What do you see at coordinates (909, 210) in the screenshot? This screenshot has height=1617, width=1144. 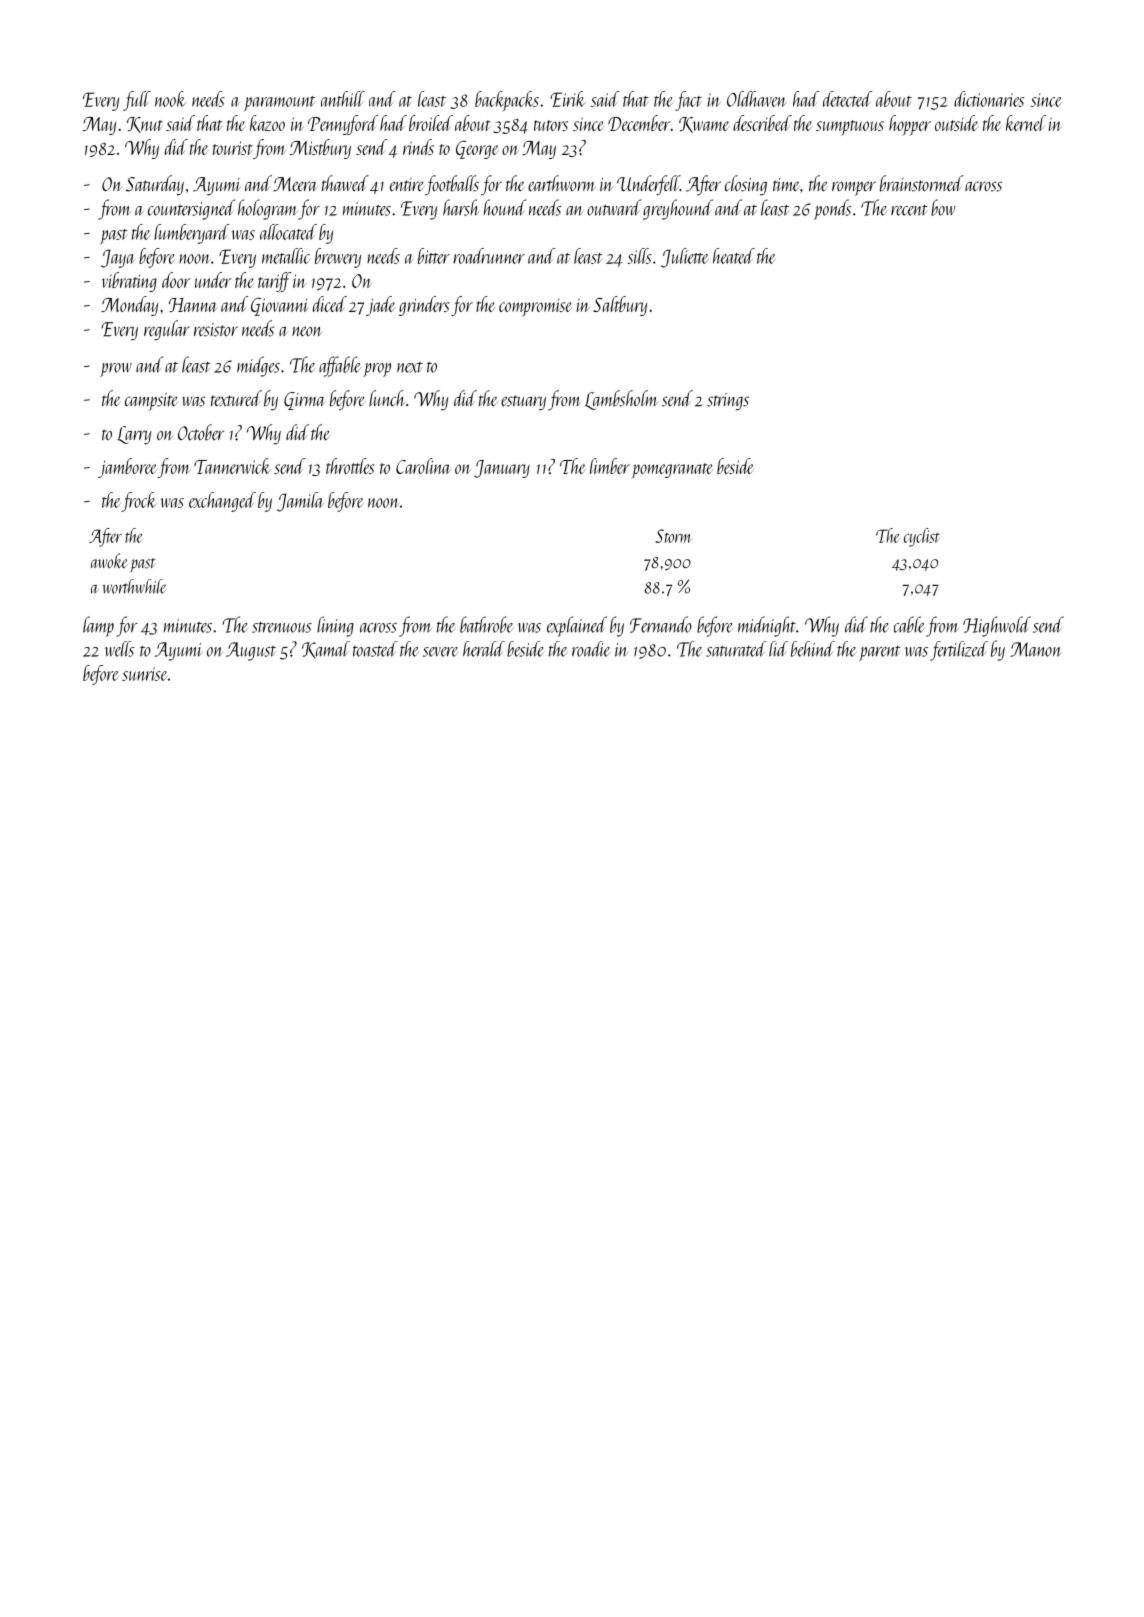 I see `recent` at bounding box center [909, 210].
